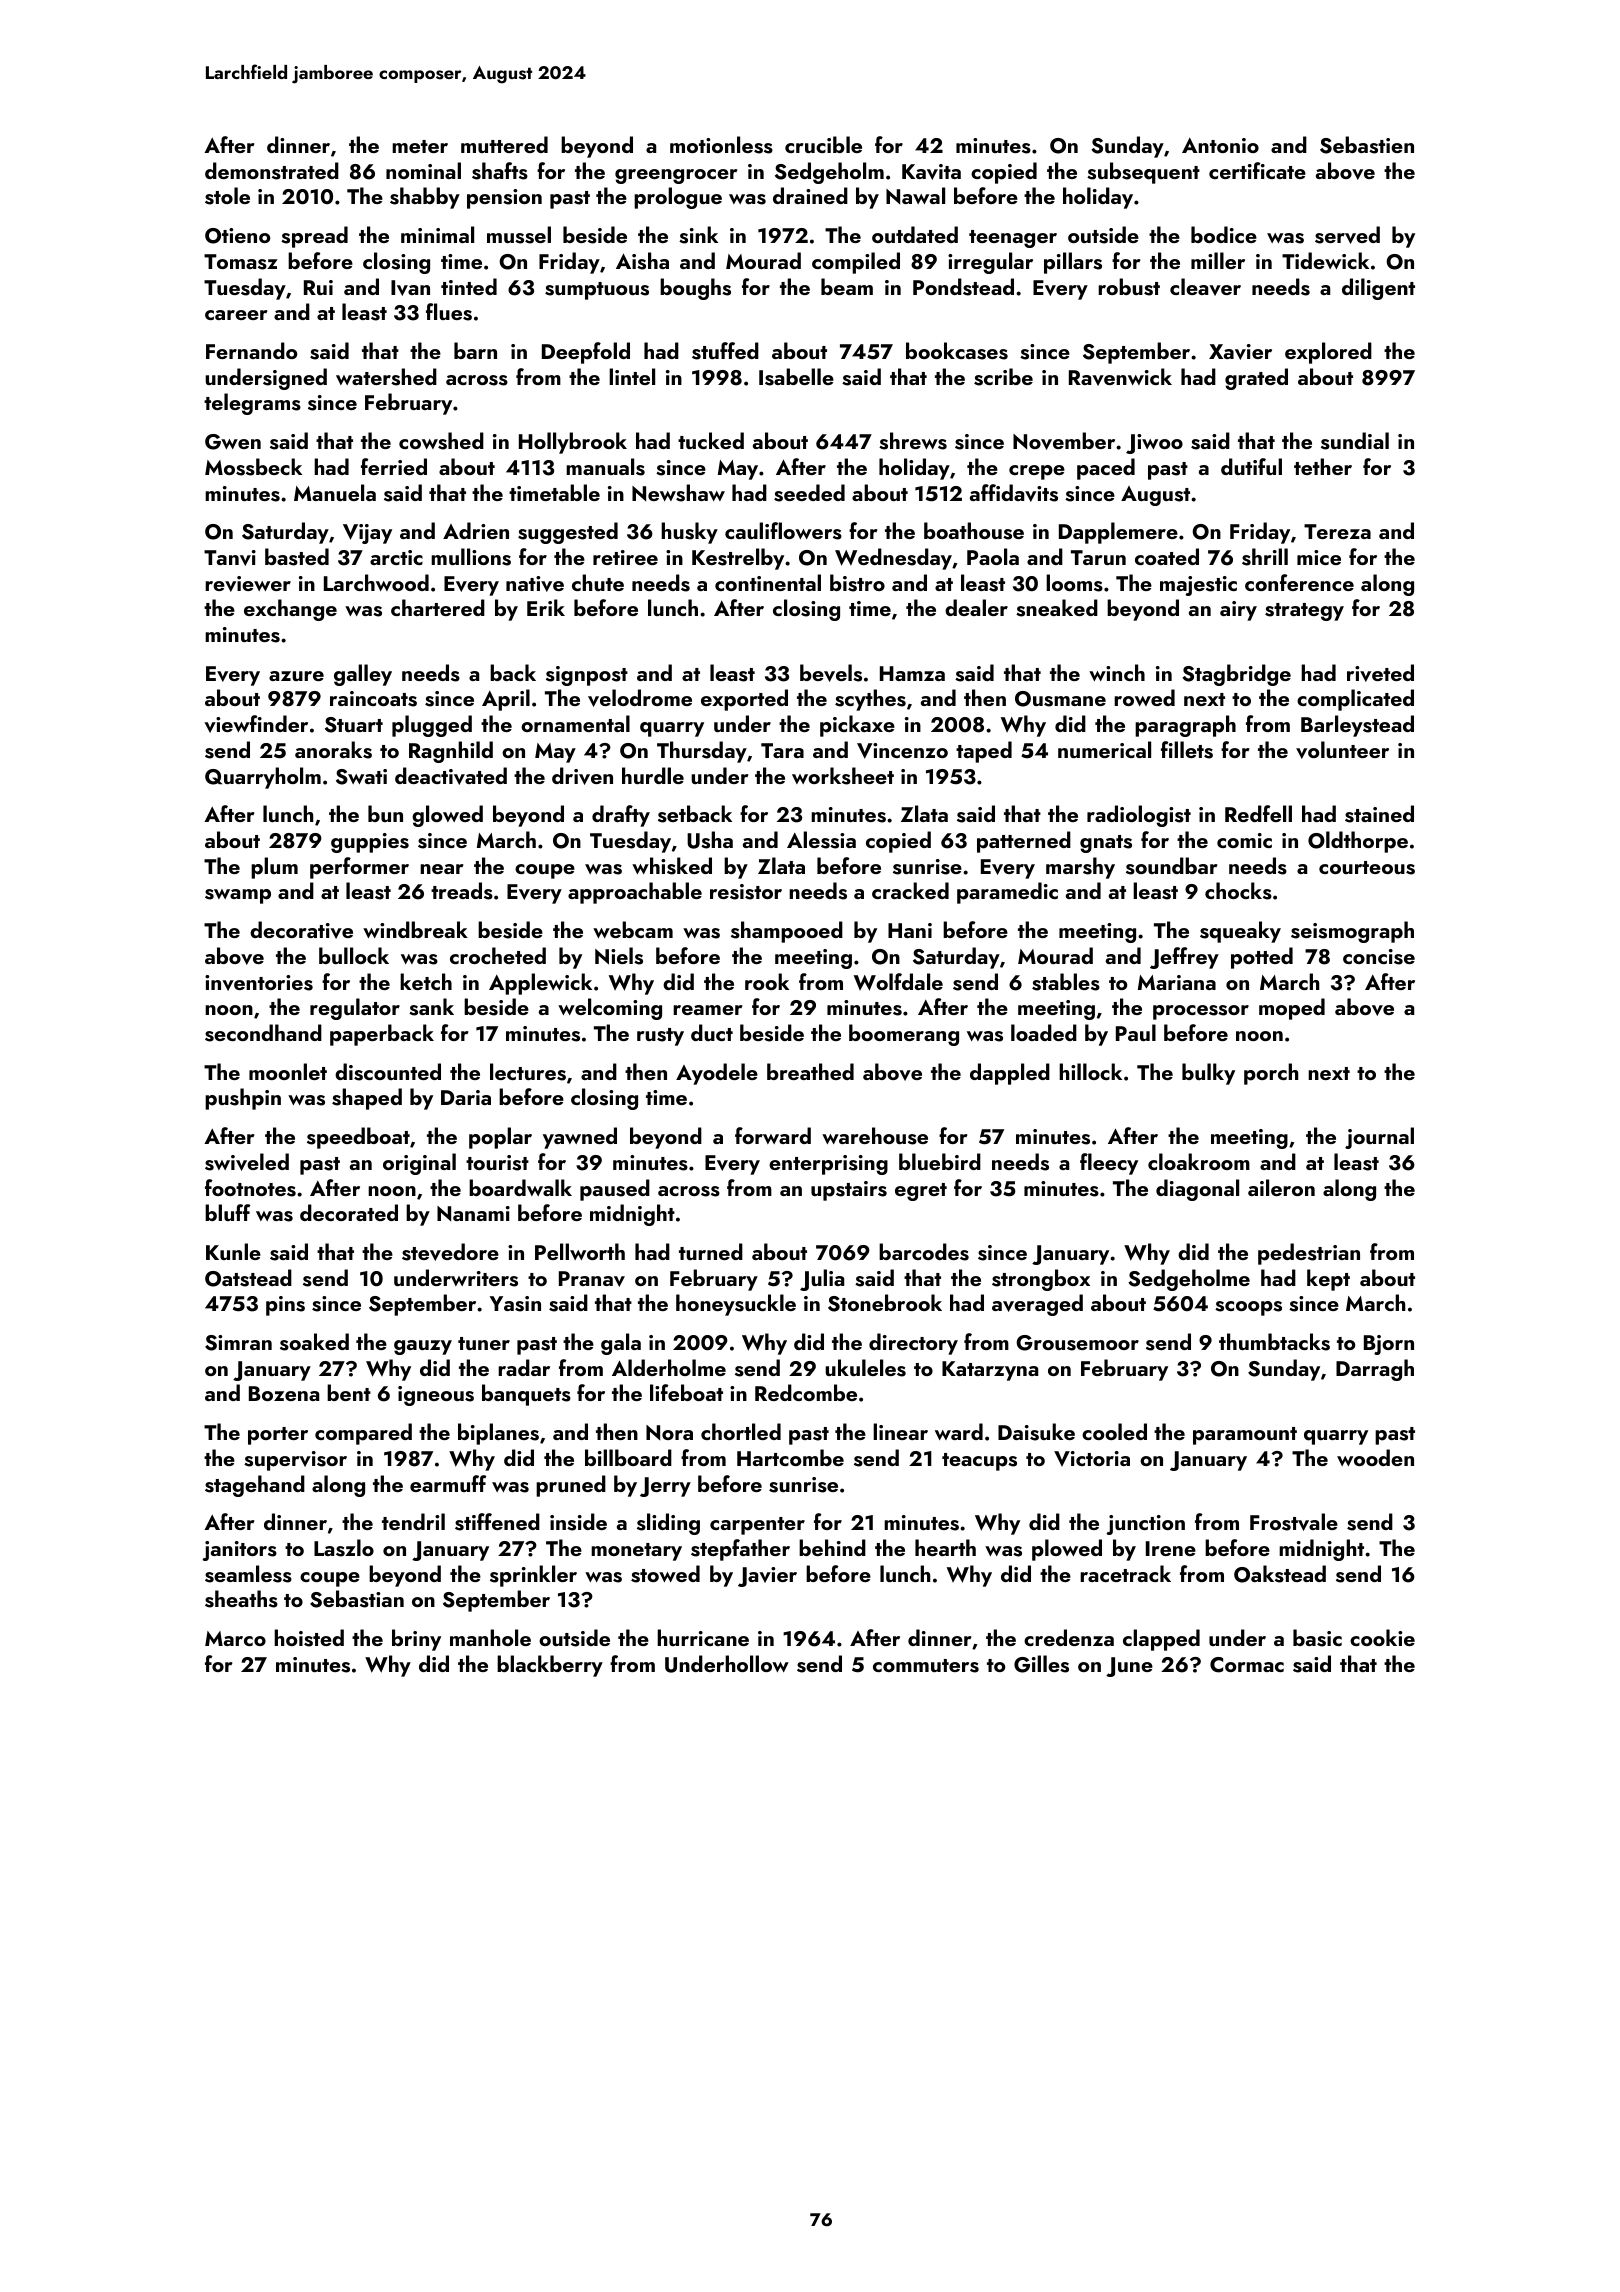 This document has height=2292, width=1620. What do you see at coordinates (1205, 287) in the document?
I see `cleaver` at bounding box center [1205, 287].
